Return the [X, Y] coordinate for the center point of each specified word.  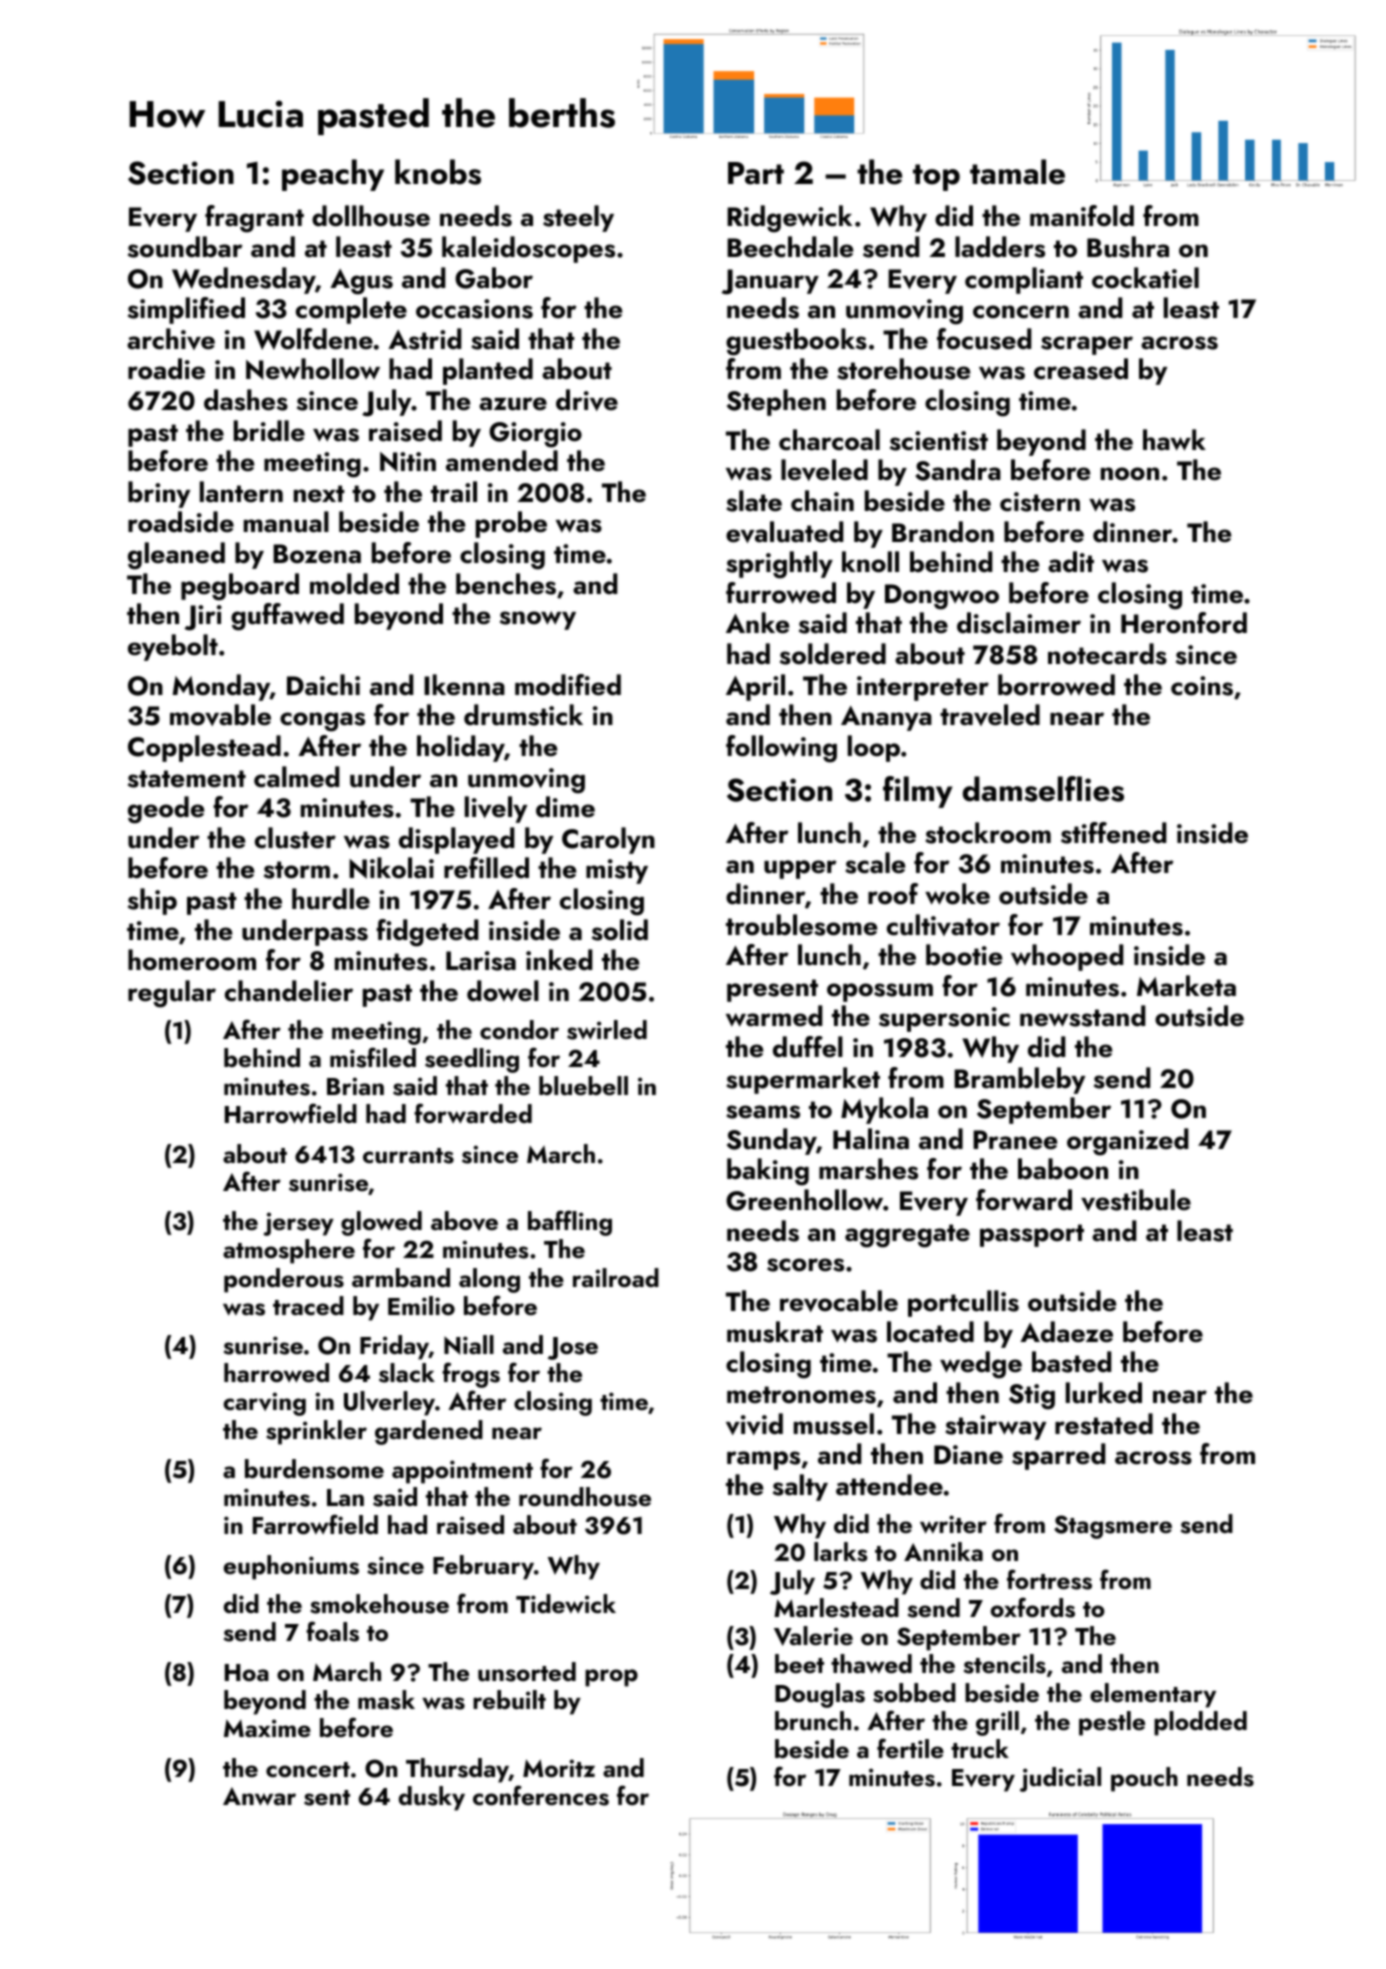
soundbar [185, 247]
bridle [269, 431]
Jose [573, 1348]
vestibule [1136, 1200]
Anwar [259, 1796]
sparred [1059, 1456]
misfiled [373, 1057]
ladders [1000, 247]
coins [1202, 686]
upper [800, 869]
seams [763, 1112]
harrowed [276, 1373]
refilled [486, 868]
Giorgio [535, 435]
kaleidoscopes [528, 249]
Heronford [1184, 623]
